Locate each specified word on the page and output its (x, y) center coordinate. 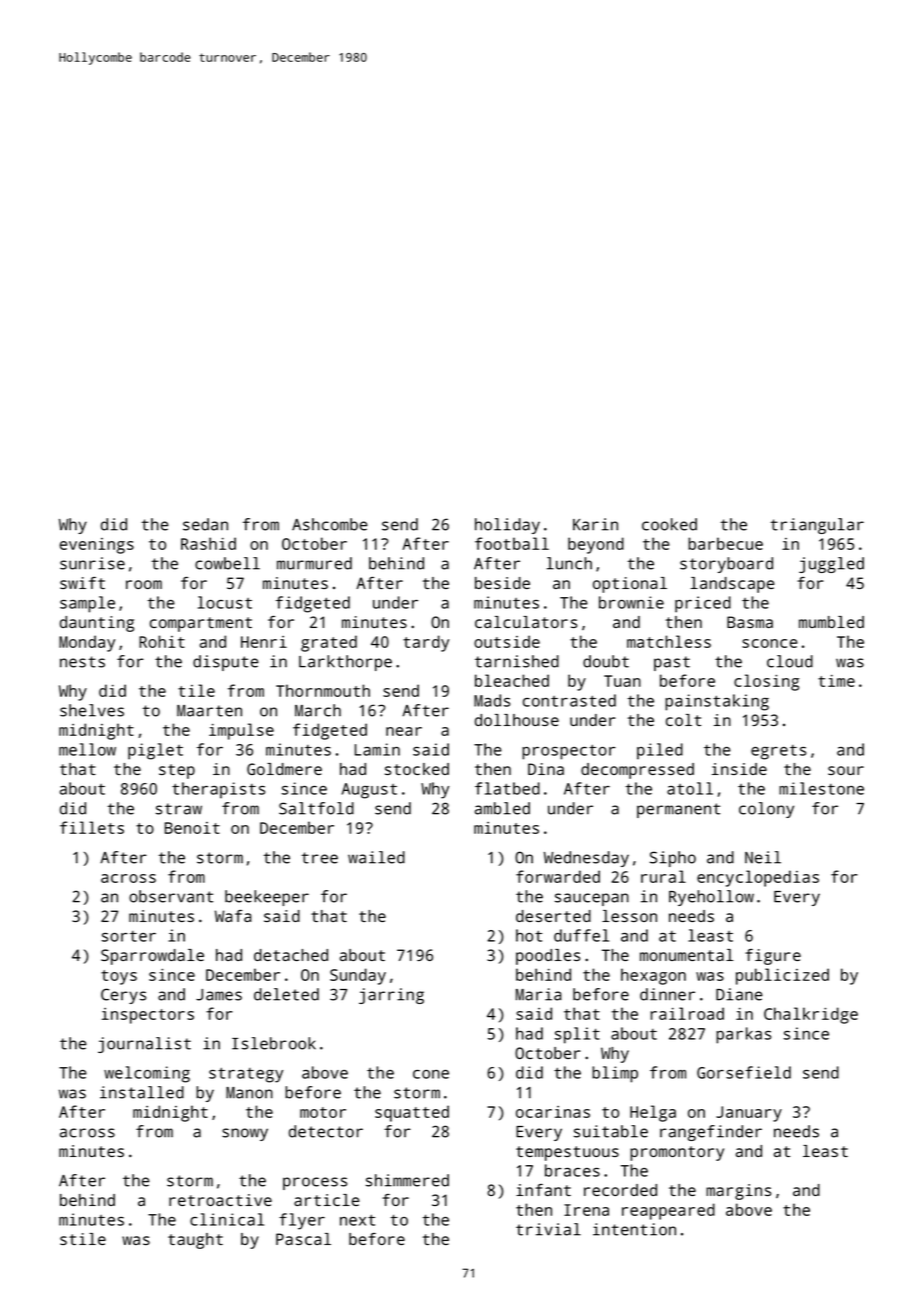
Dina (546, 769)
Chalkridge (811, 1015)
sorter (129, 936)
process (315, 1183)
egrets (778, 752)
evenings (97, 546)
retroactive (220, 1200)
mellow (87, 749)
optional (630, 585)
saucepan (592, 899)
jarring (391, 996)
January (749, 1114)
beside (502, 583)
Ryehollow (711, 898)
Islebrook (274, 1043)
